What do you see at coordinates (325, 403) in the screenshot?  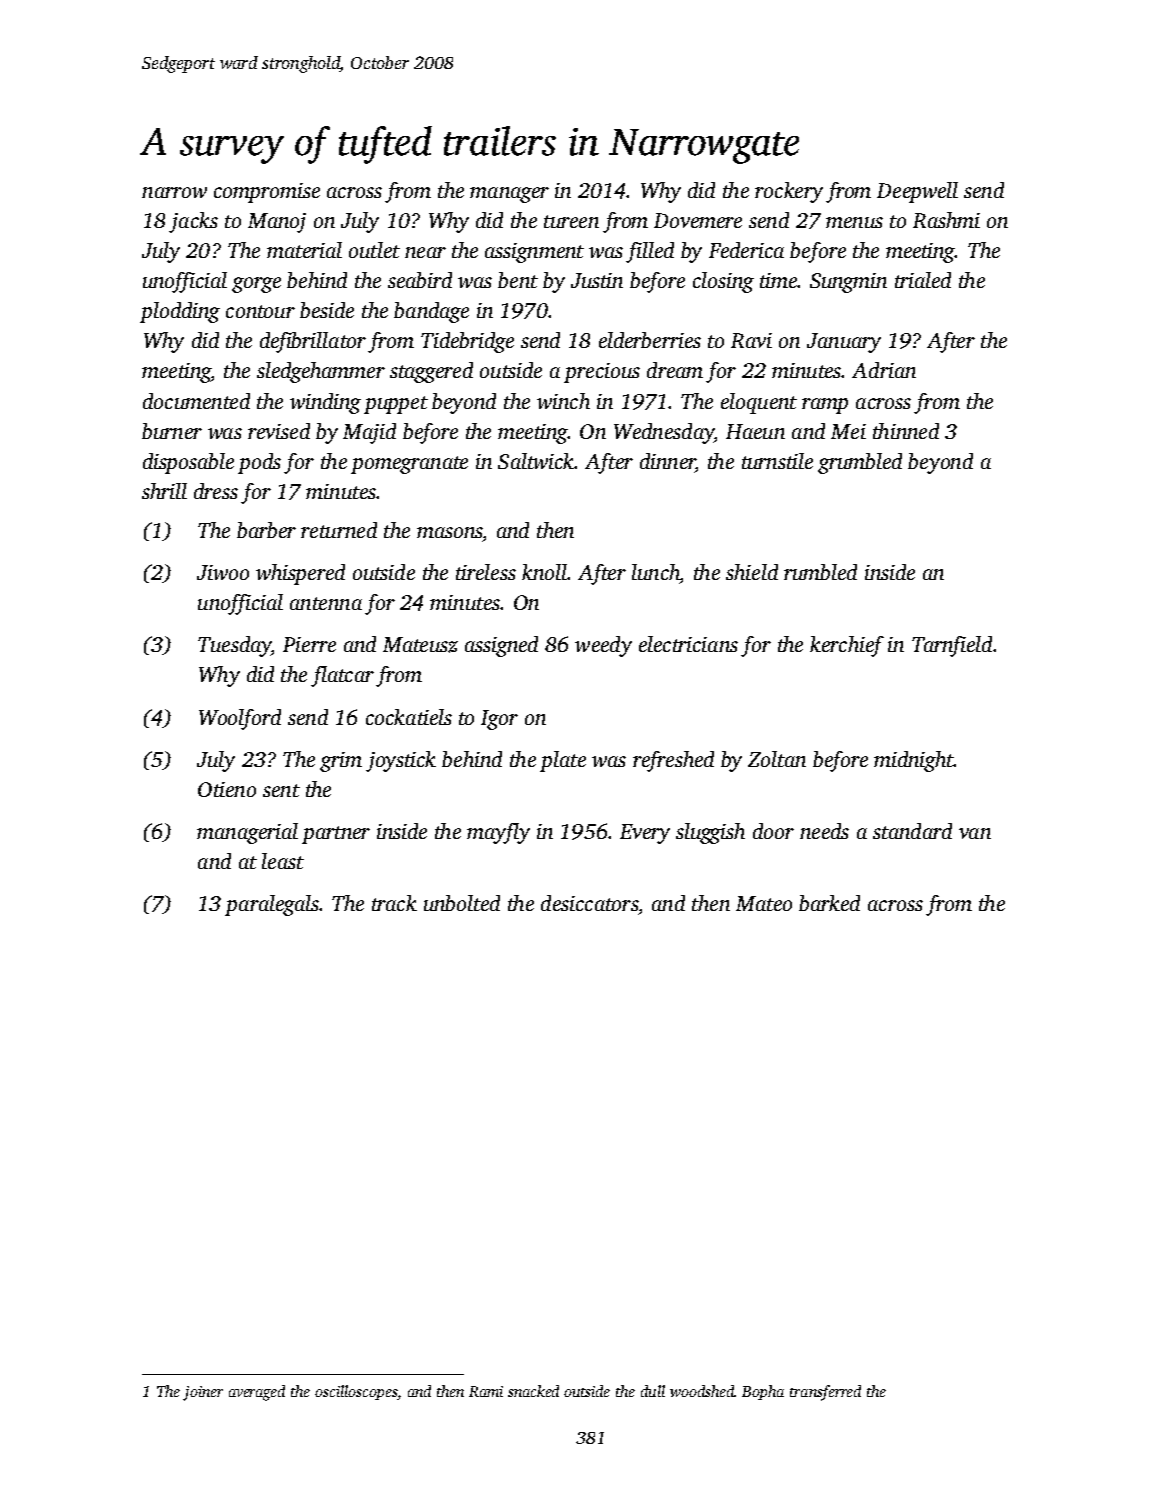 I see `winding` at bounding box center [325, 403].
